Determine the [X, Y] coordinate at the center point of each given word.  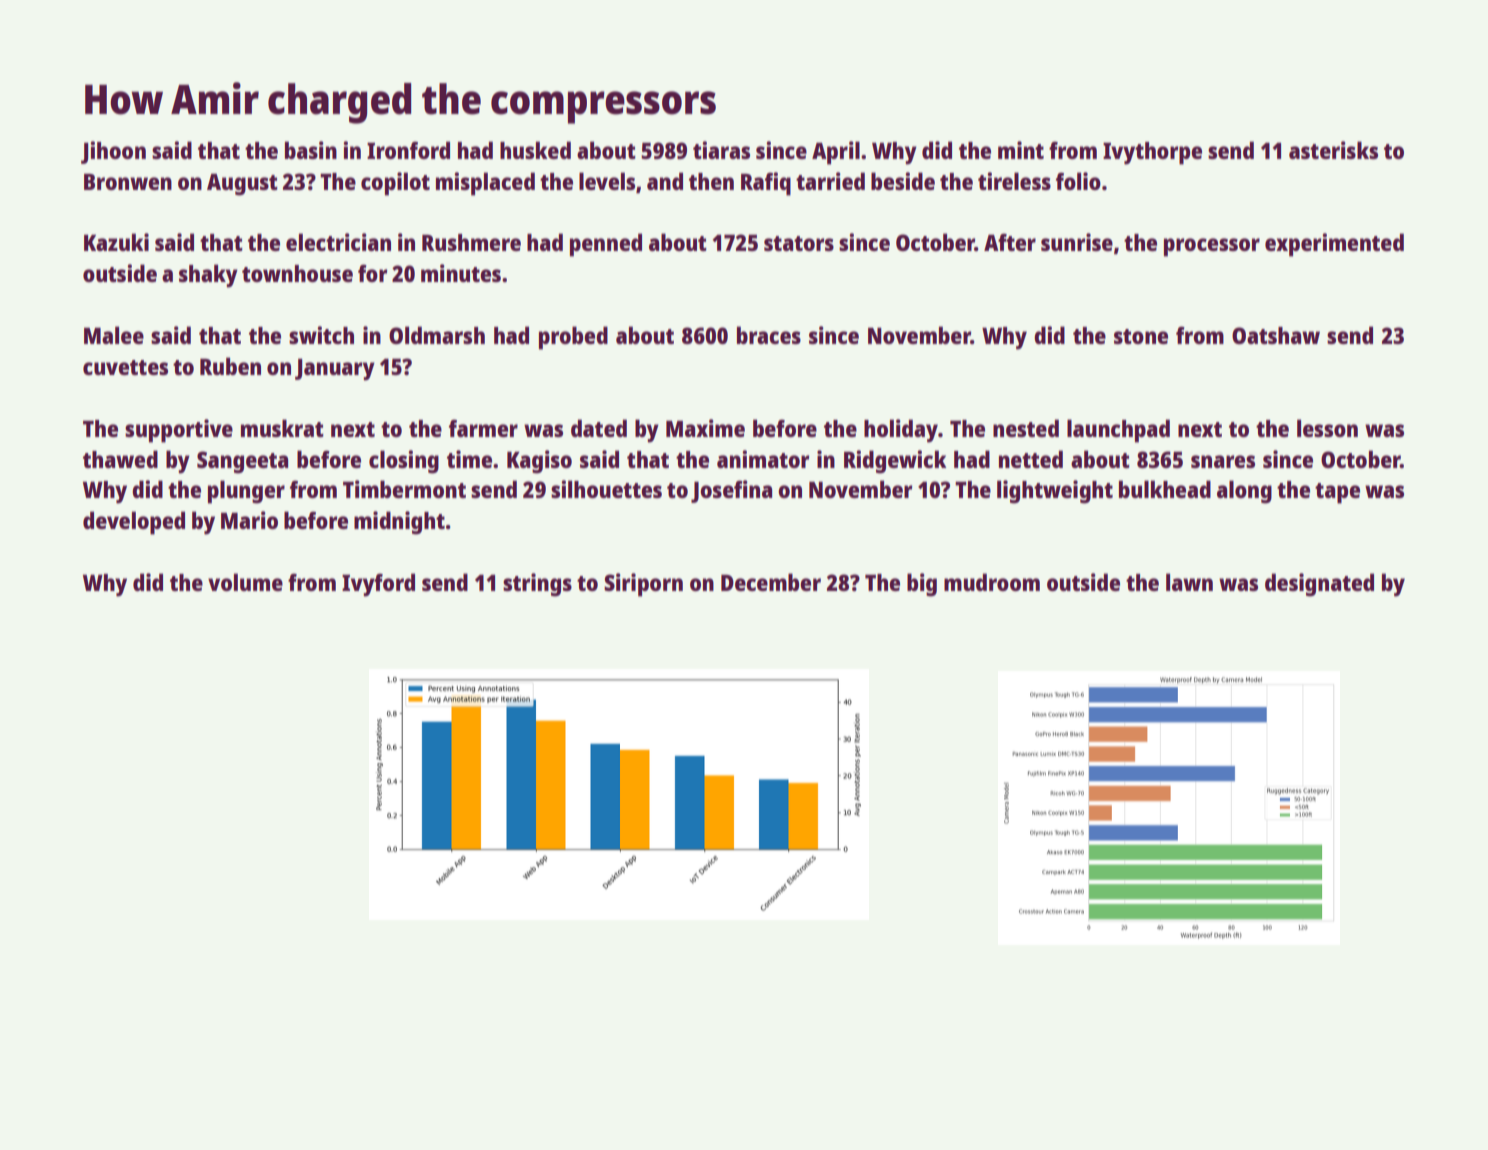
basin [311, 150]
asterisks [1333, 150]
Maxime [705, 428]
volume [245, 582]
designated [1319, 585]
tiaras [721, 150]
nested [1026, 428]
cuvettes [125, 367]
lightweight [1055, 492]
